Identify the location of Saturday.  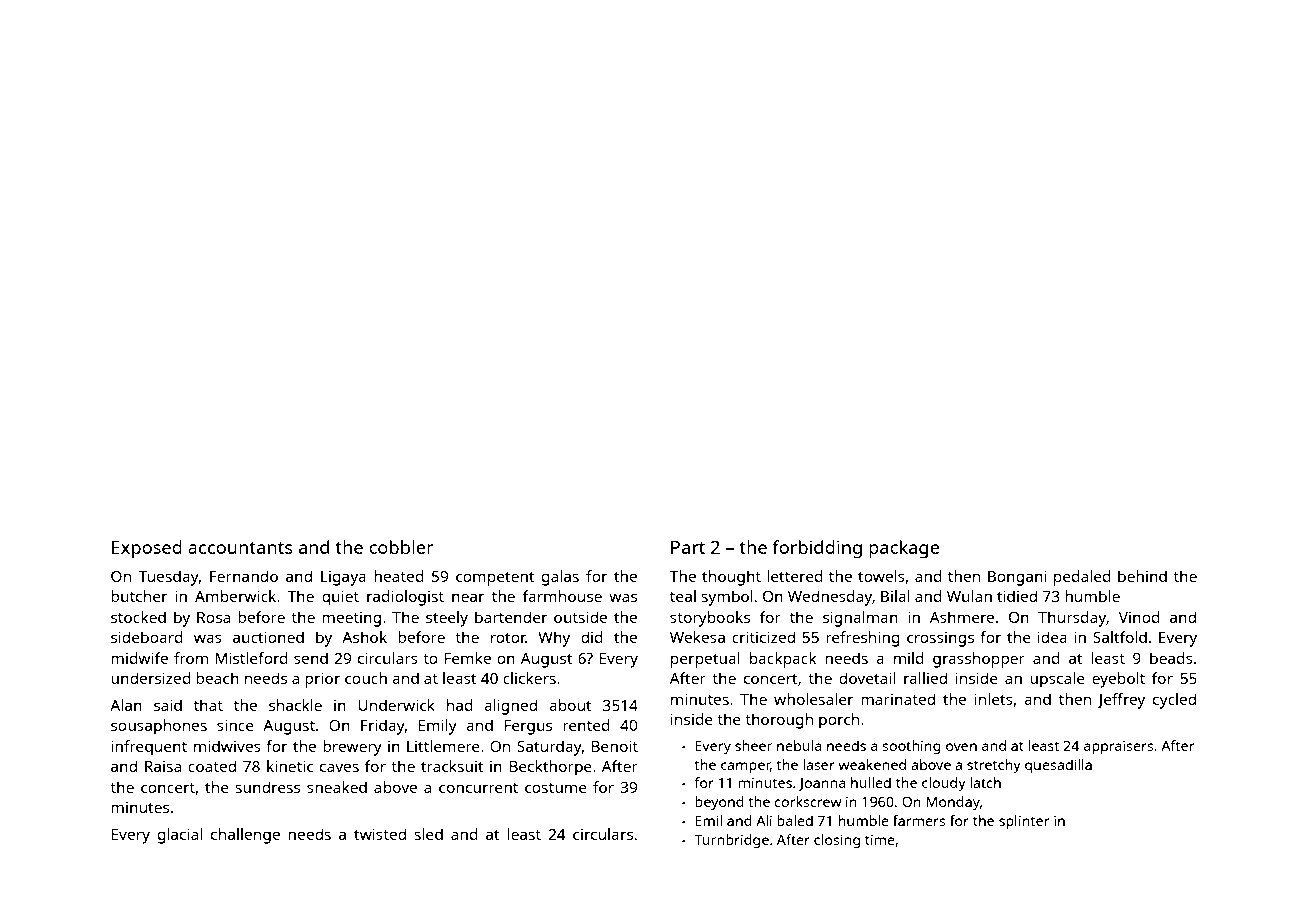
(549, 748).
